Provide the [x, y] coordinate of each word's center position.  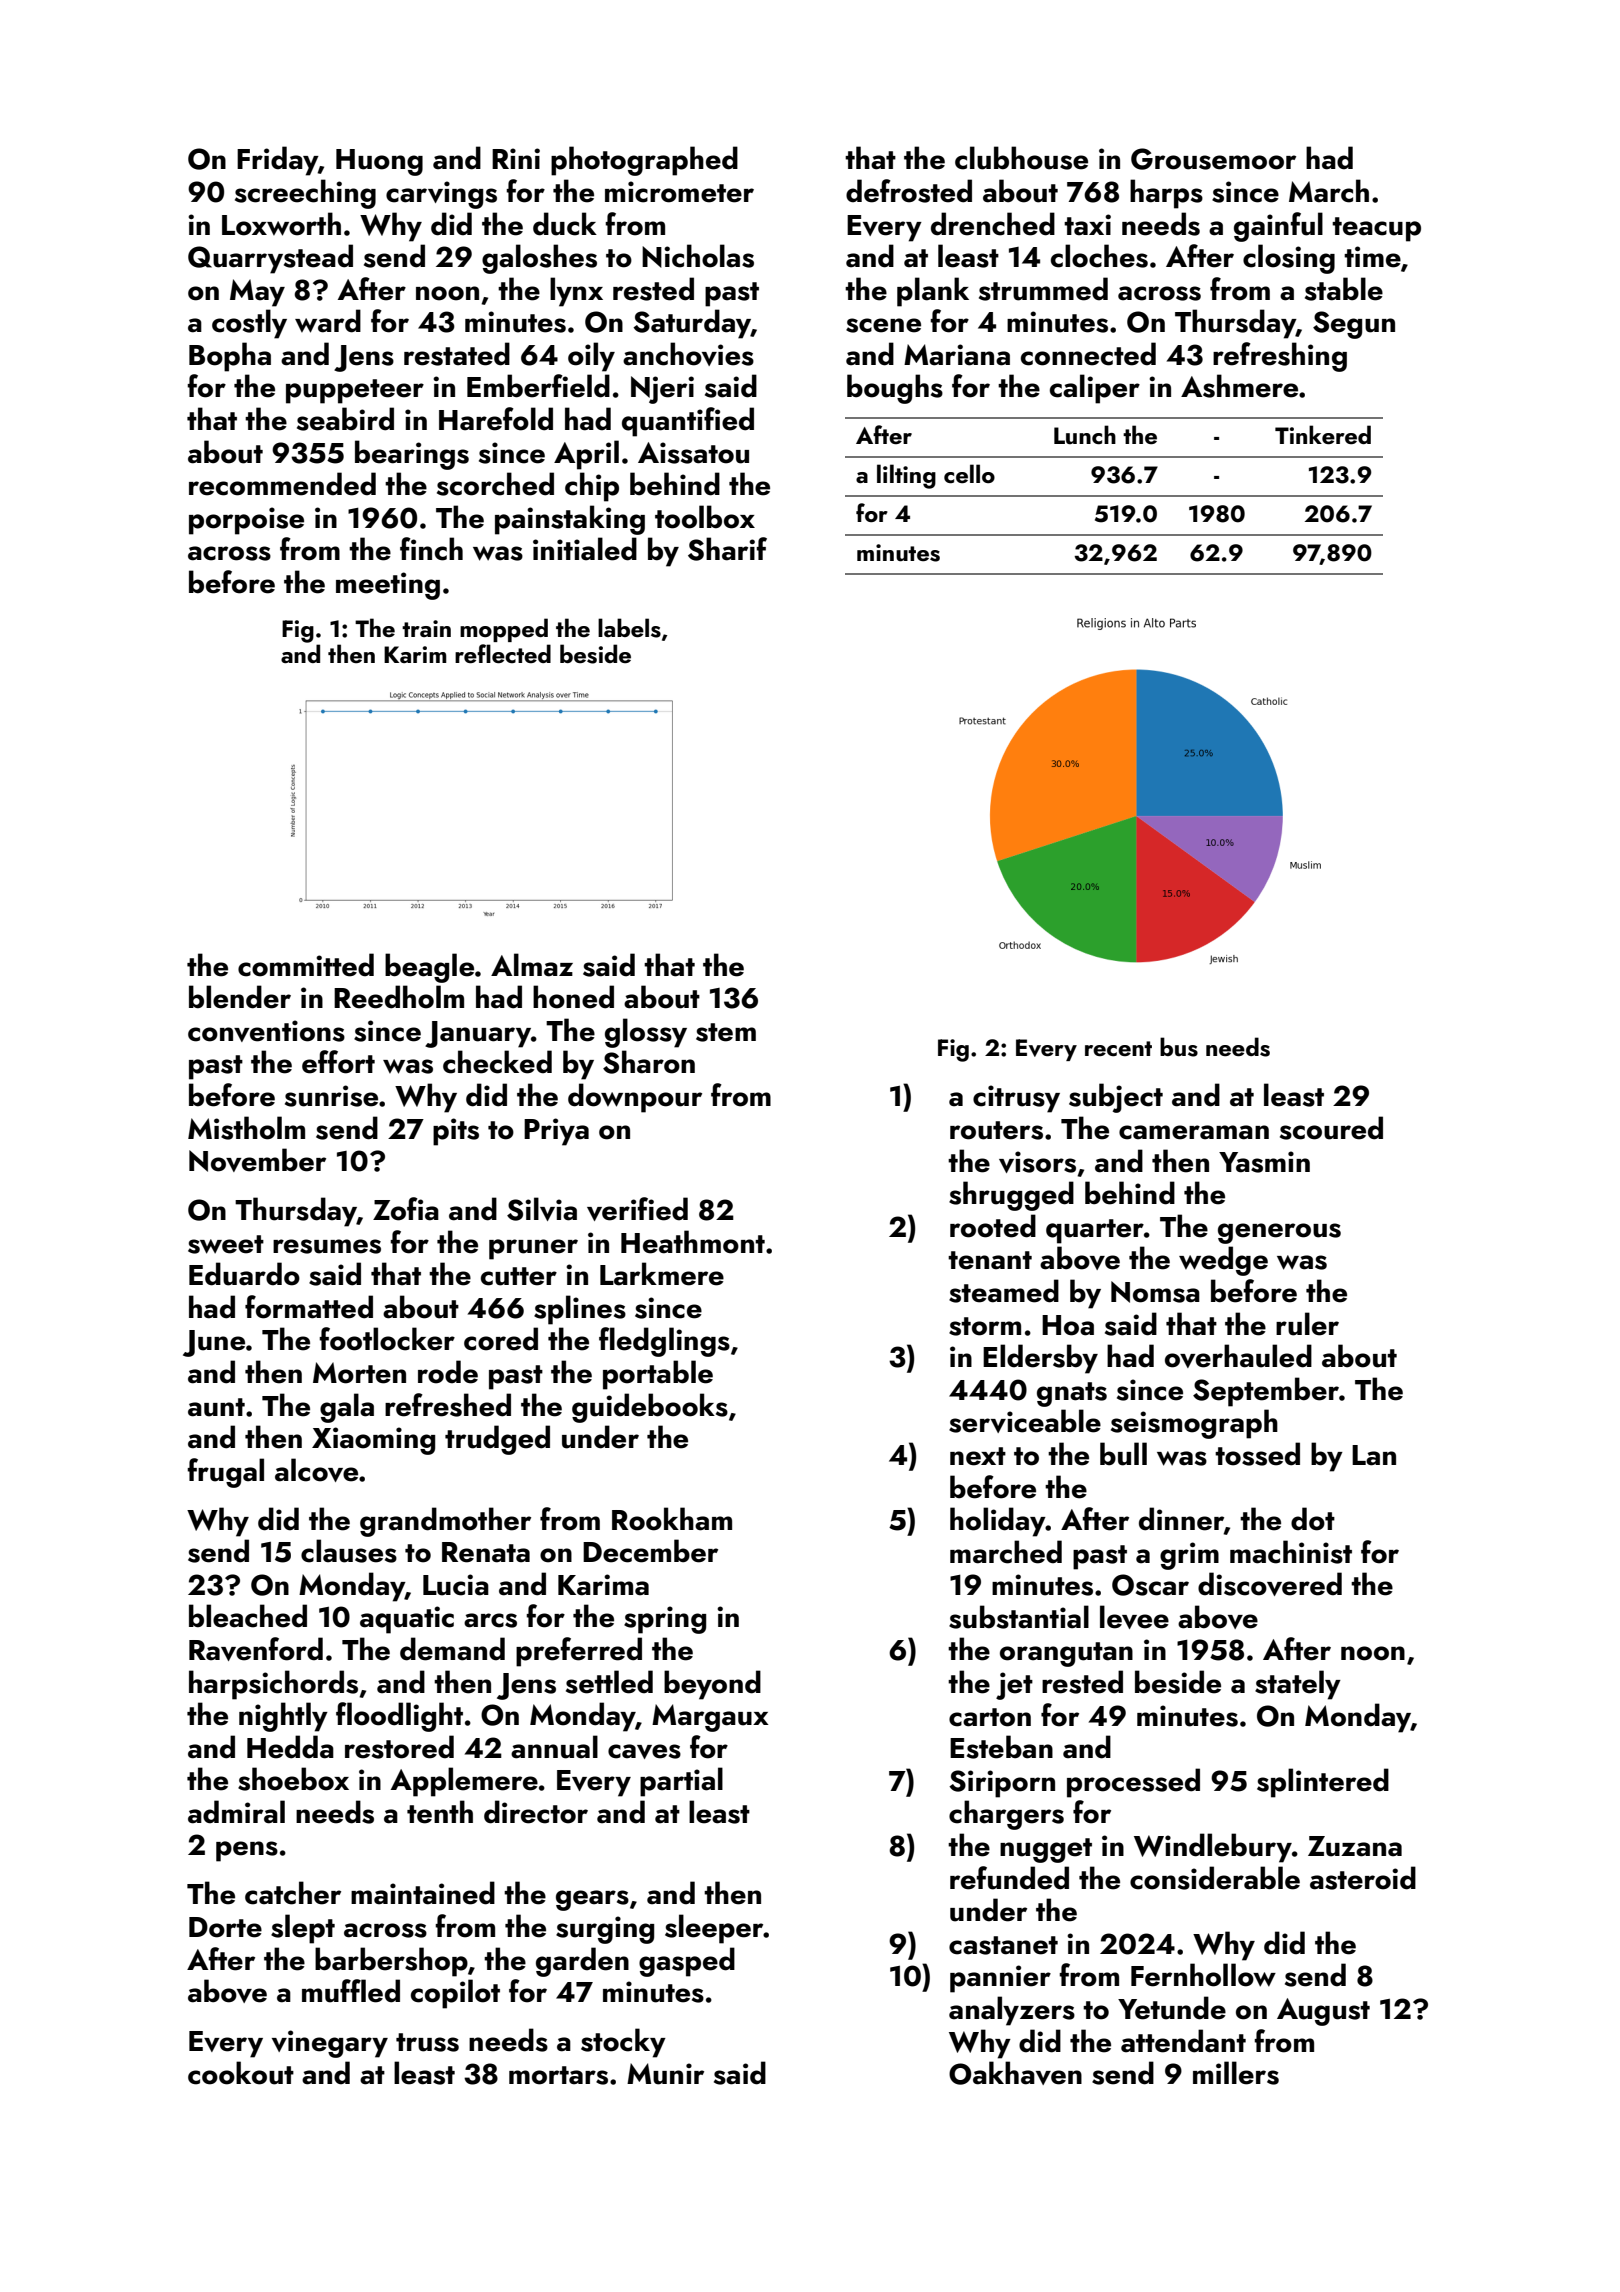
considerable [1215, 1878]
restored [399, 1747]
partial [681, 1782]
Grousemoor [1213, 159]
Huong [379, 162]
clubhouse [1021, 158]
